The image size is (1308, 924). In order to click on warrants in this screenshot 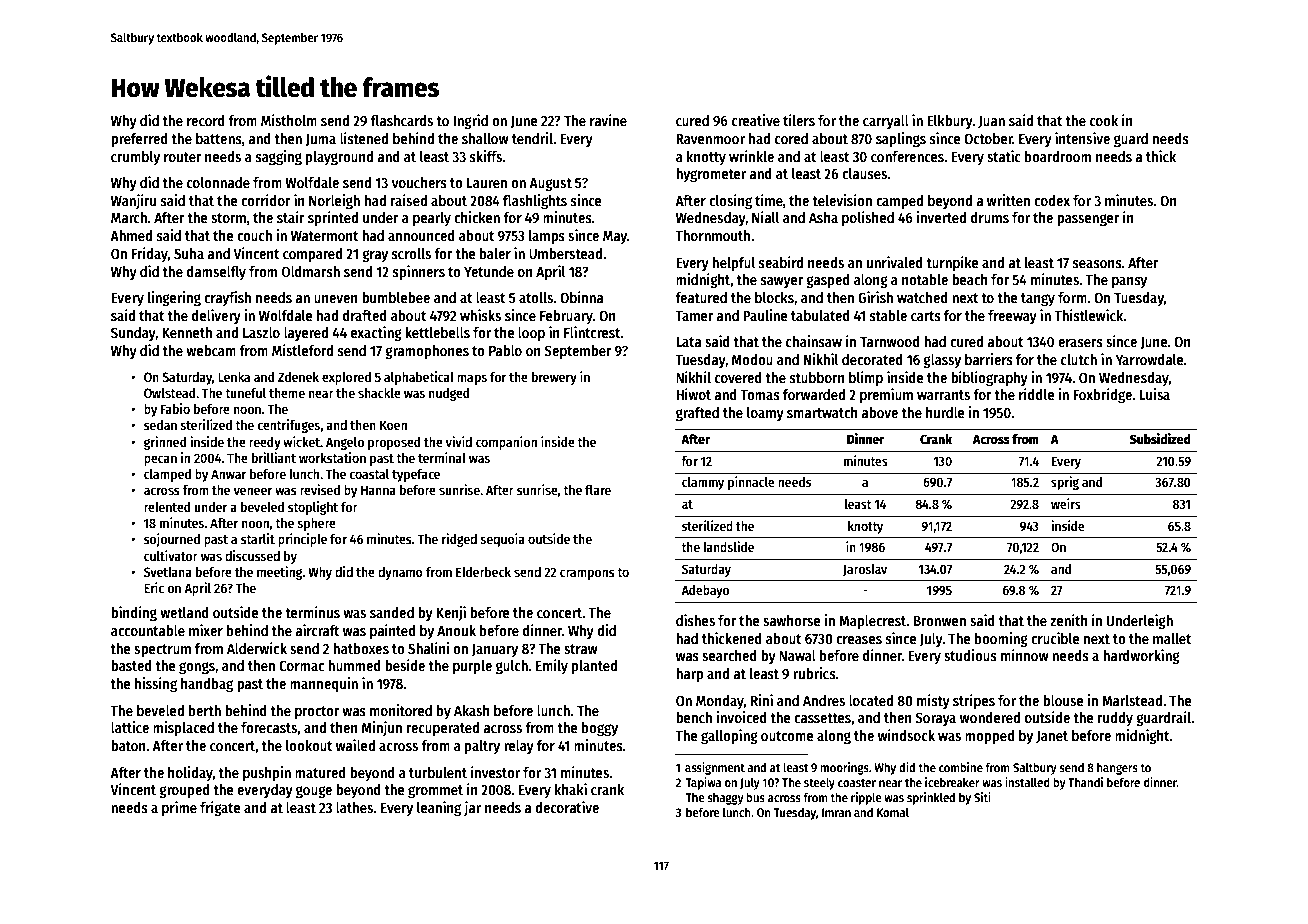, I will do `click(943, 395)`.
